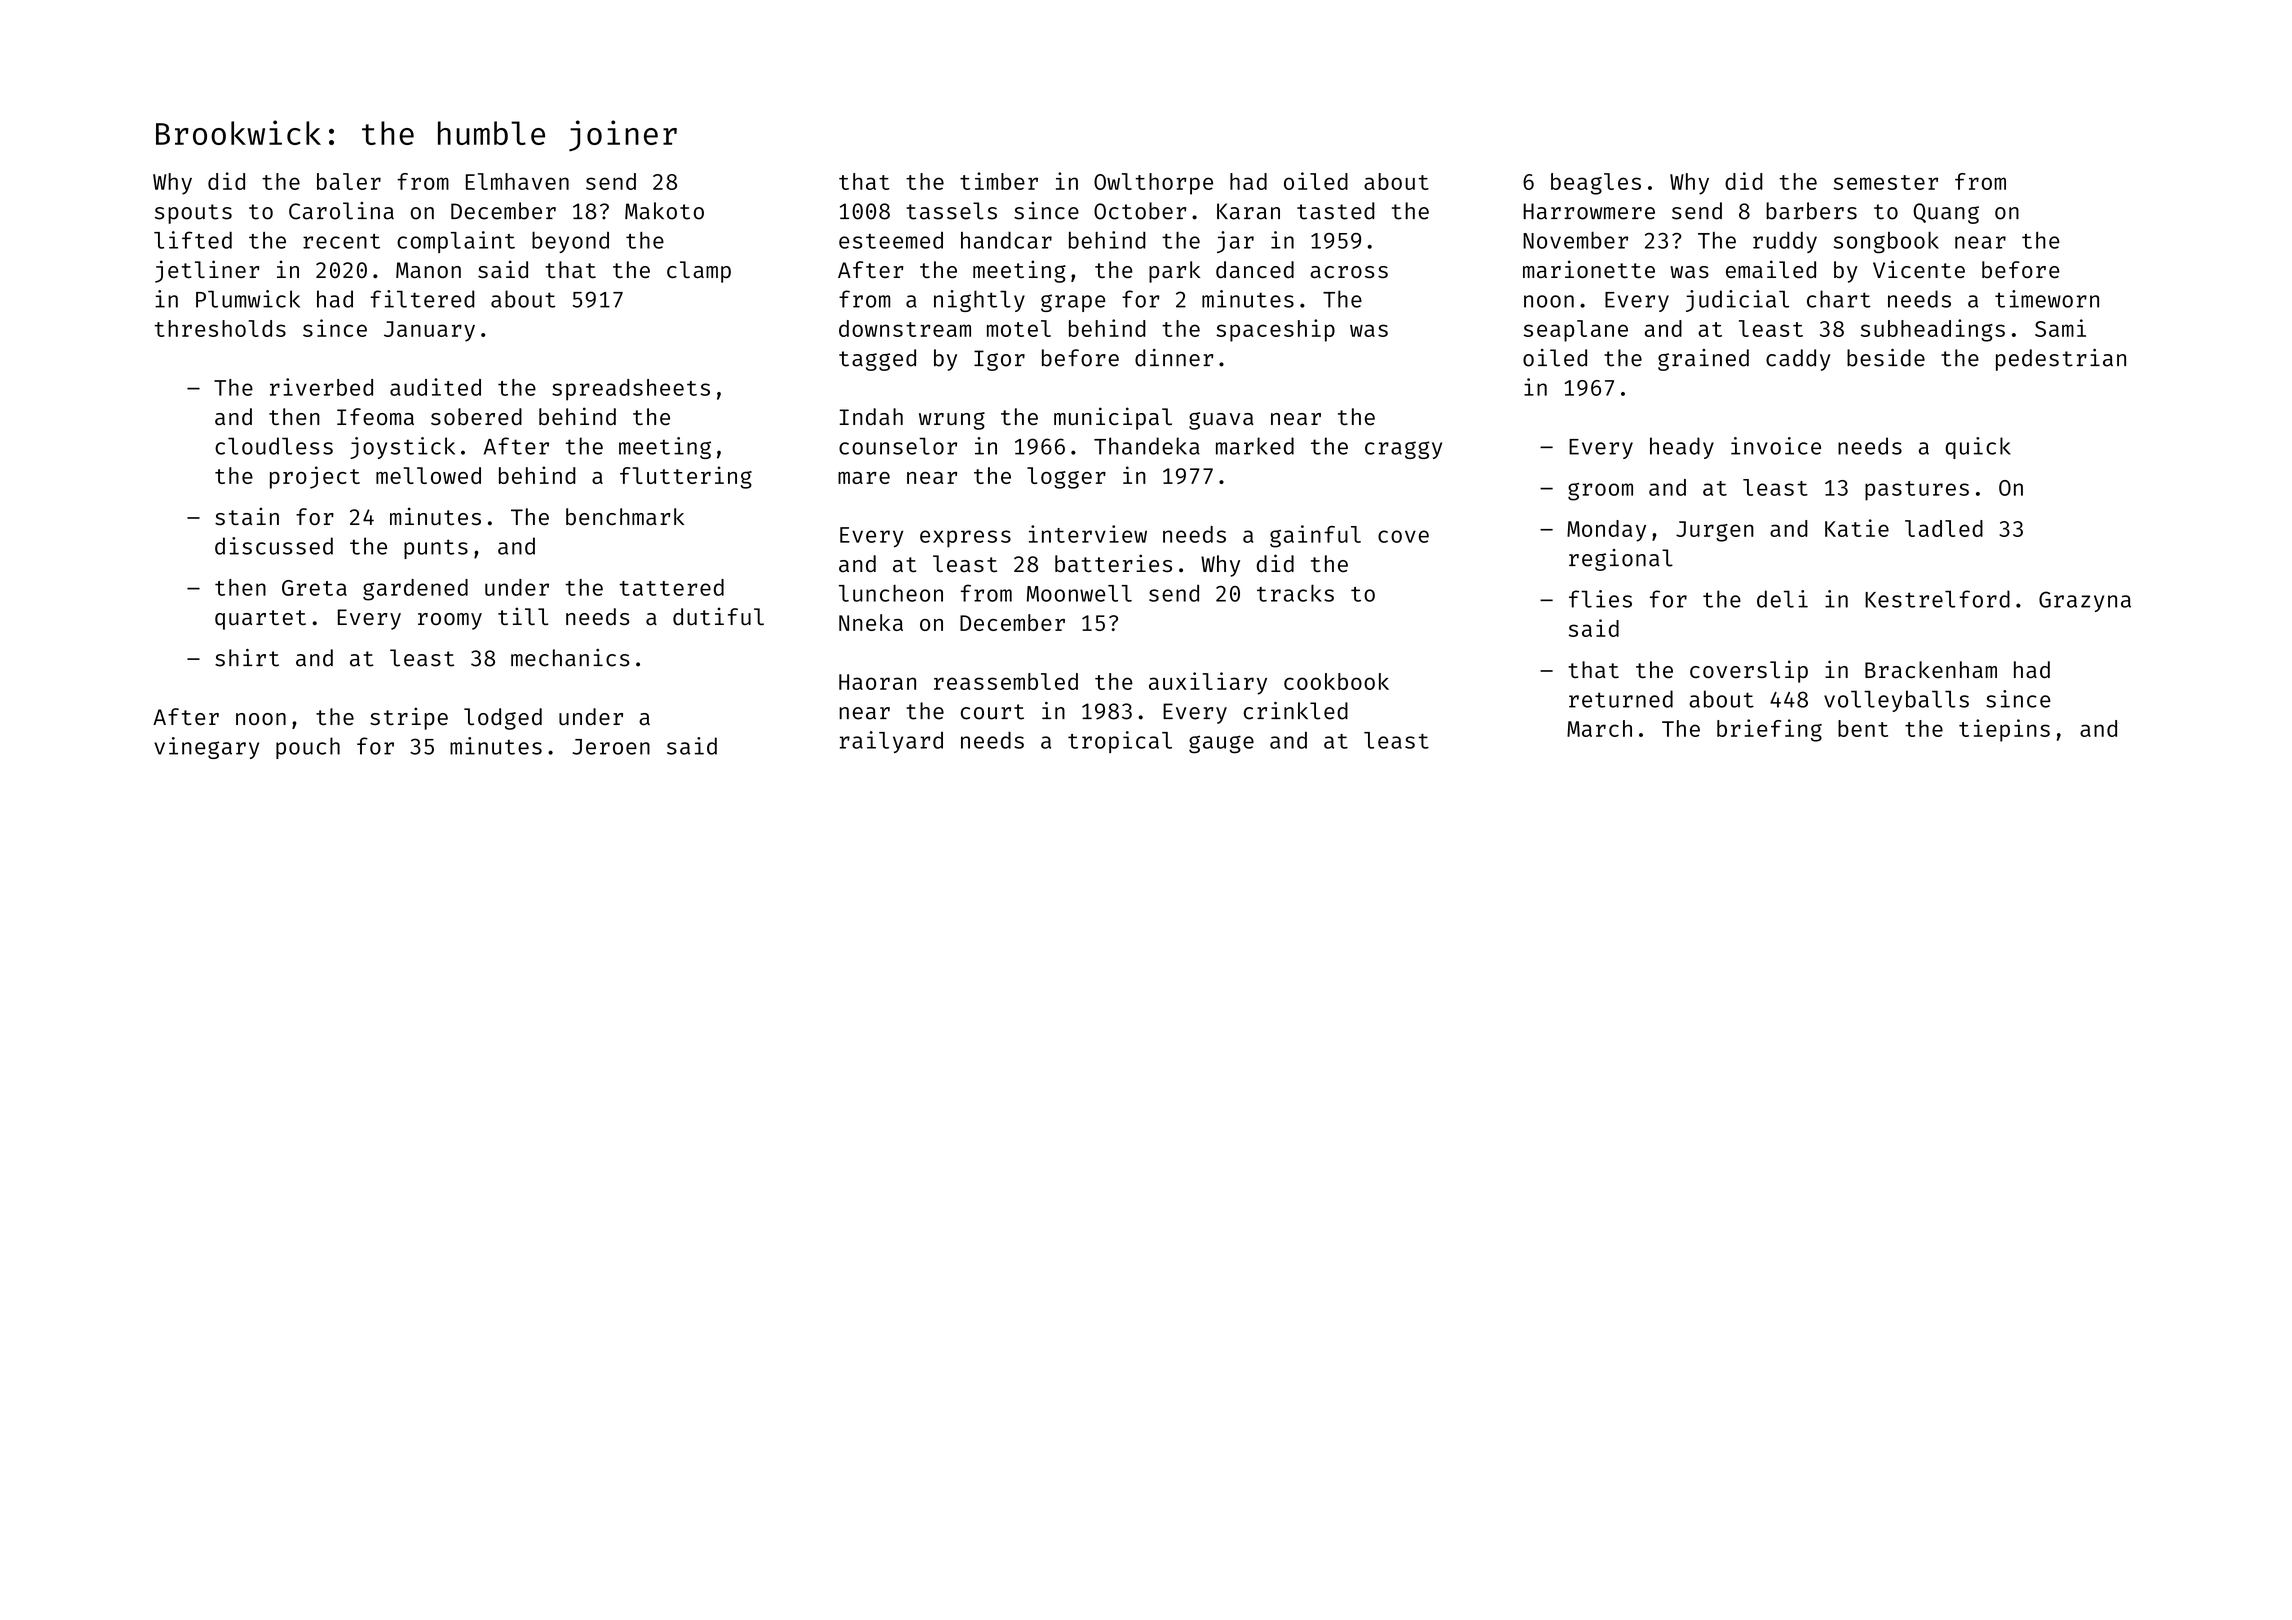 Image resolution: width=2292 pixels, height=1620 pixels. What do you see at coordinates (999, 181) in the page?
I see `timber` at bounding box center [999, 181].
